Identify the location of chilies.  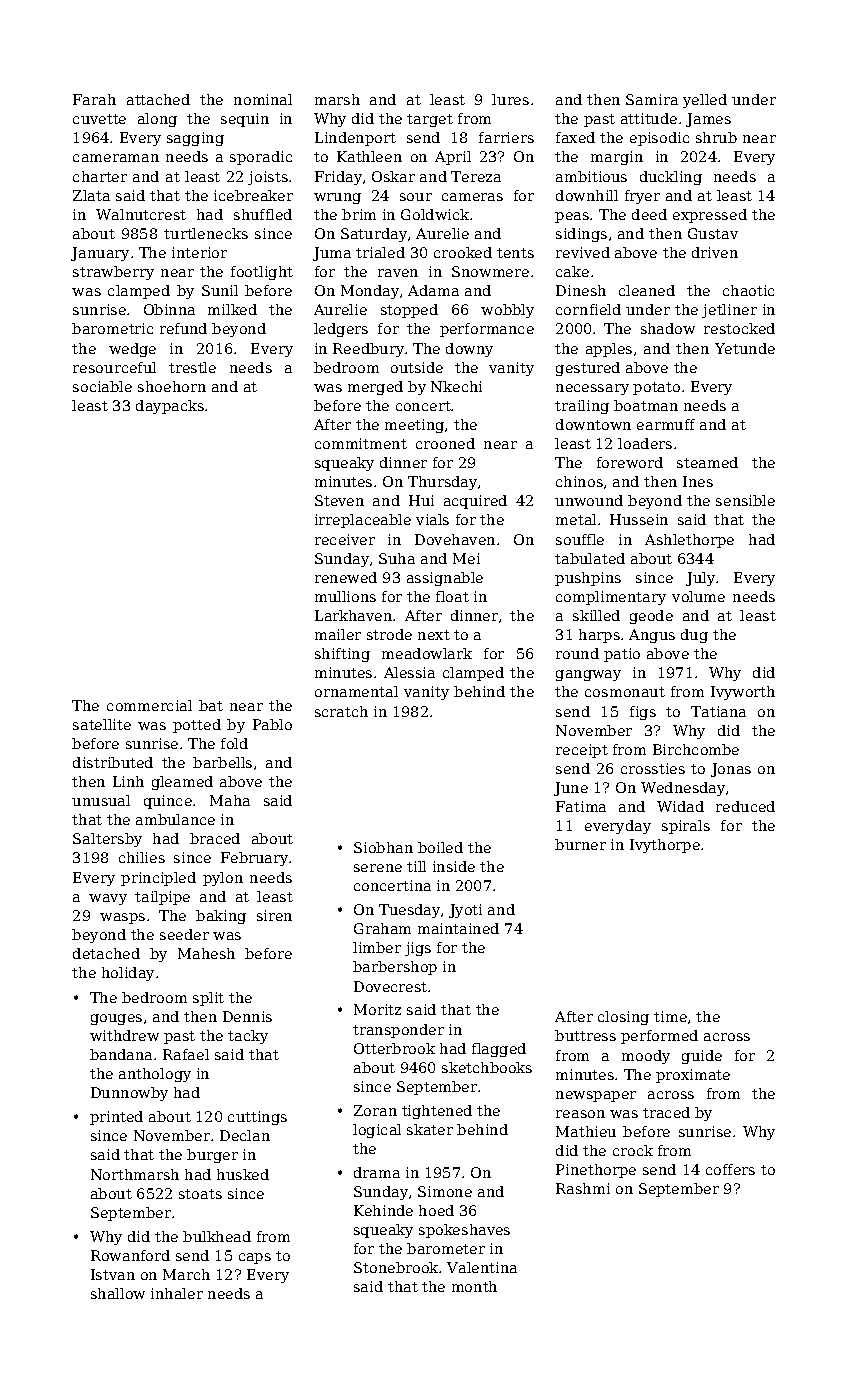
(142, 857).
